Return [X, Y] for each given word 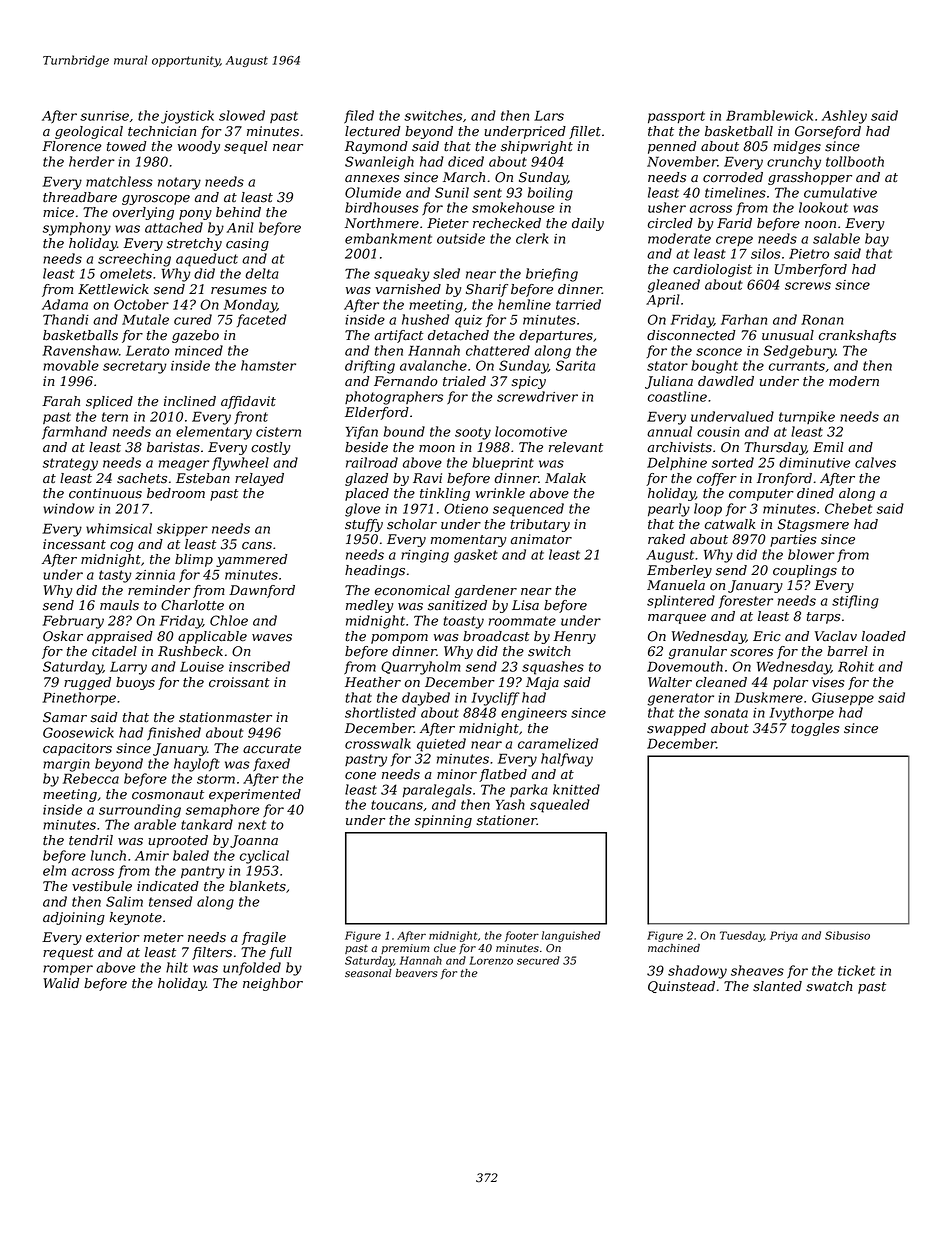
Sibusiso [847, 935]
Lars [549, 116]
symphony [77, 229]
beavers [417, 973]
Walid [61, 983]
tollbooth [855, 161]
